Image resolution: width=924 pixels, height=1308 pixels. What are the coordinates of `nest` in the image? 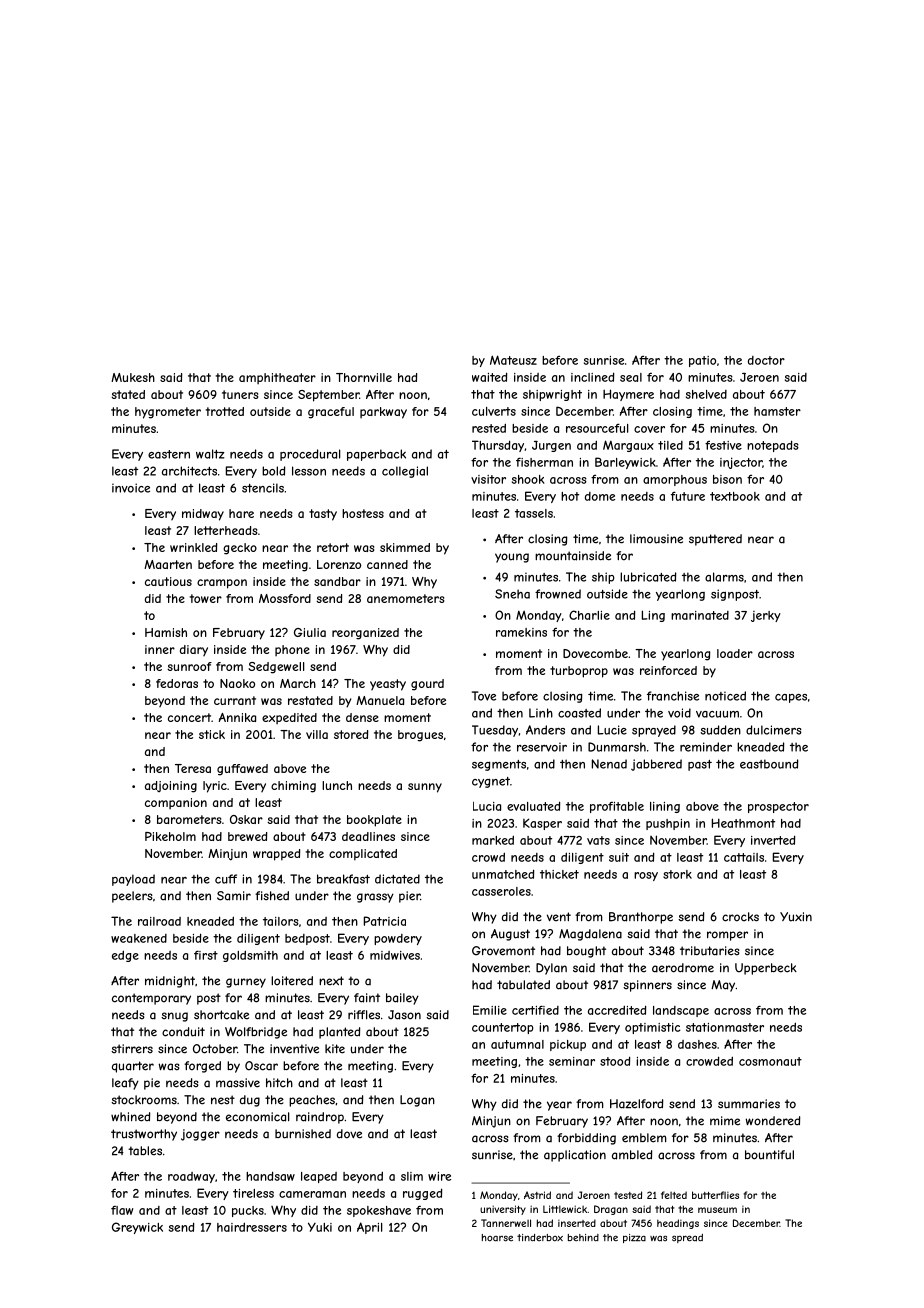 It's located at (223, 1100).
